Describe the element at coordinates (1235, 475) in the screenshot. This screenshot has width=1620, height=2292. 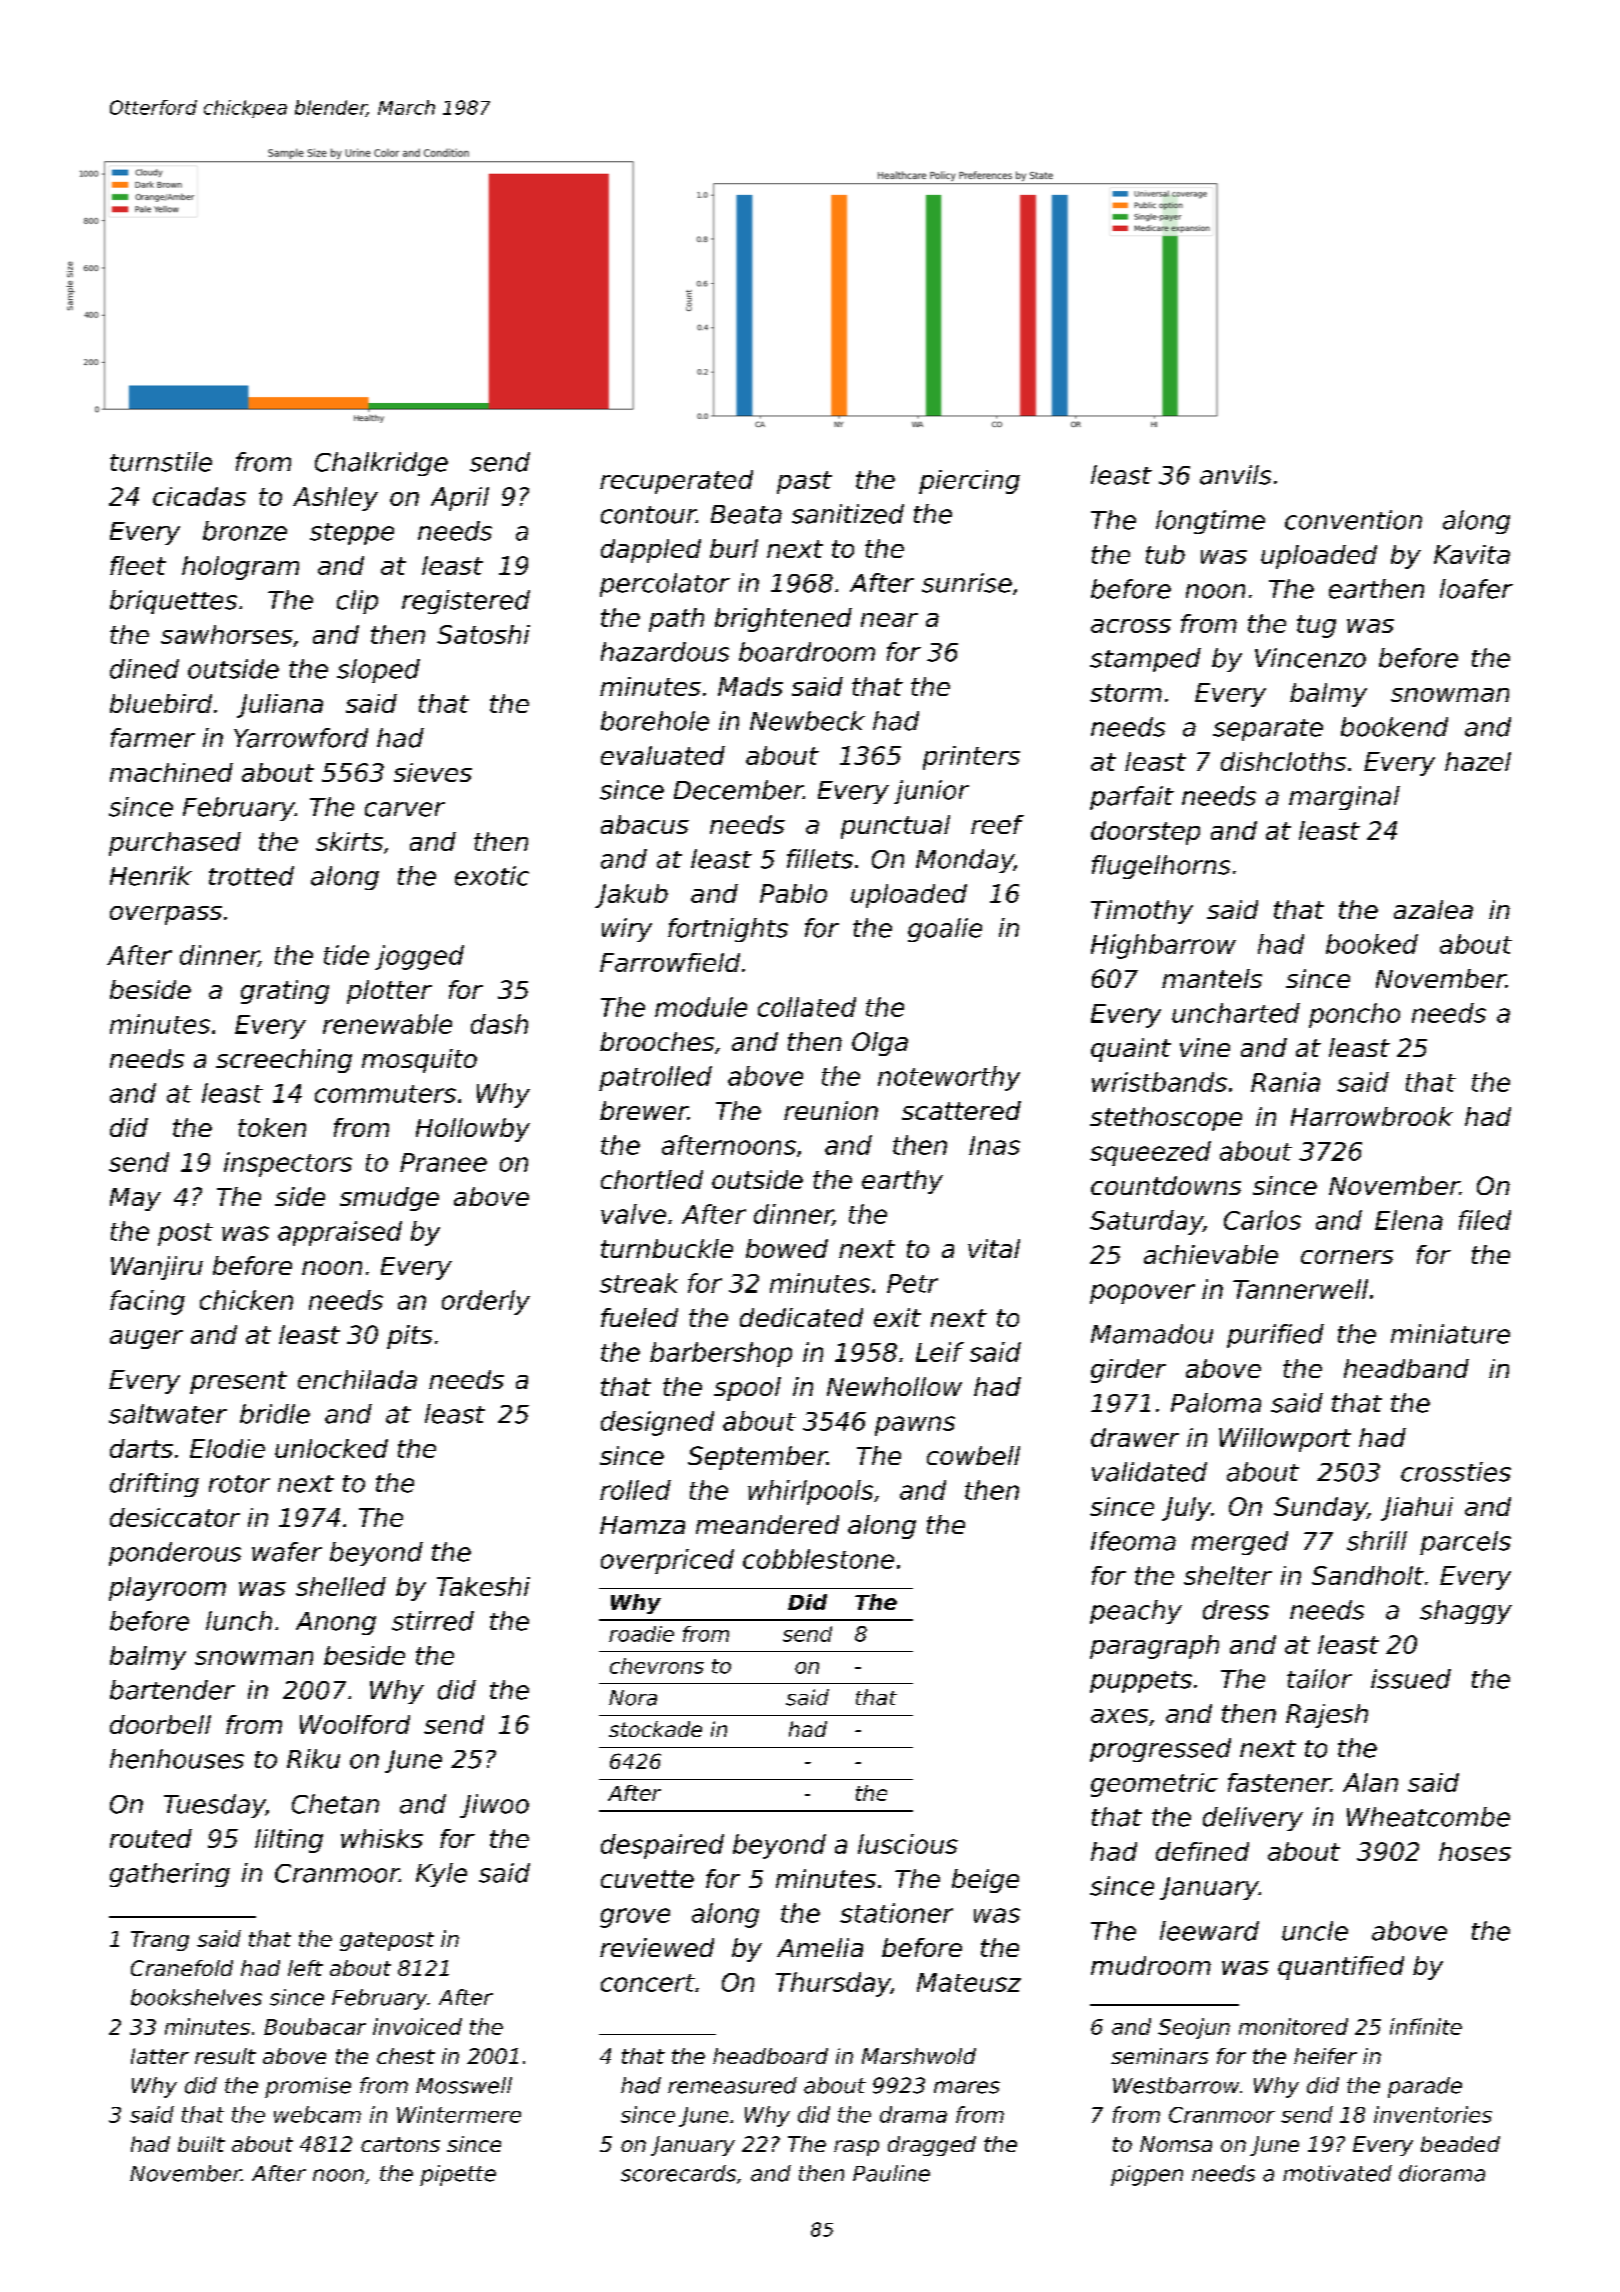
I see `anvils` at that location.
